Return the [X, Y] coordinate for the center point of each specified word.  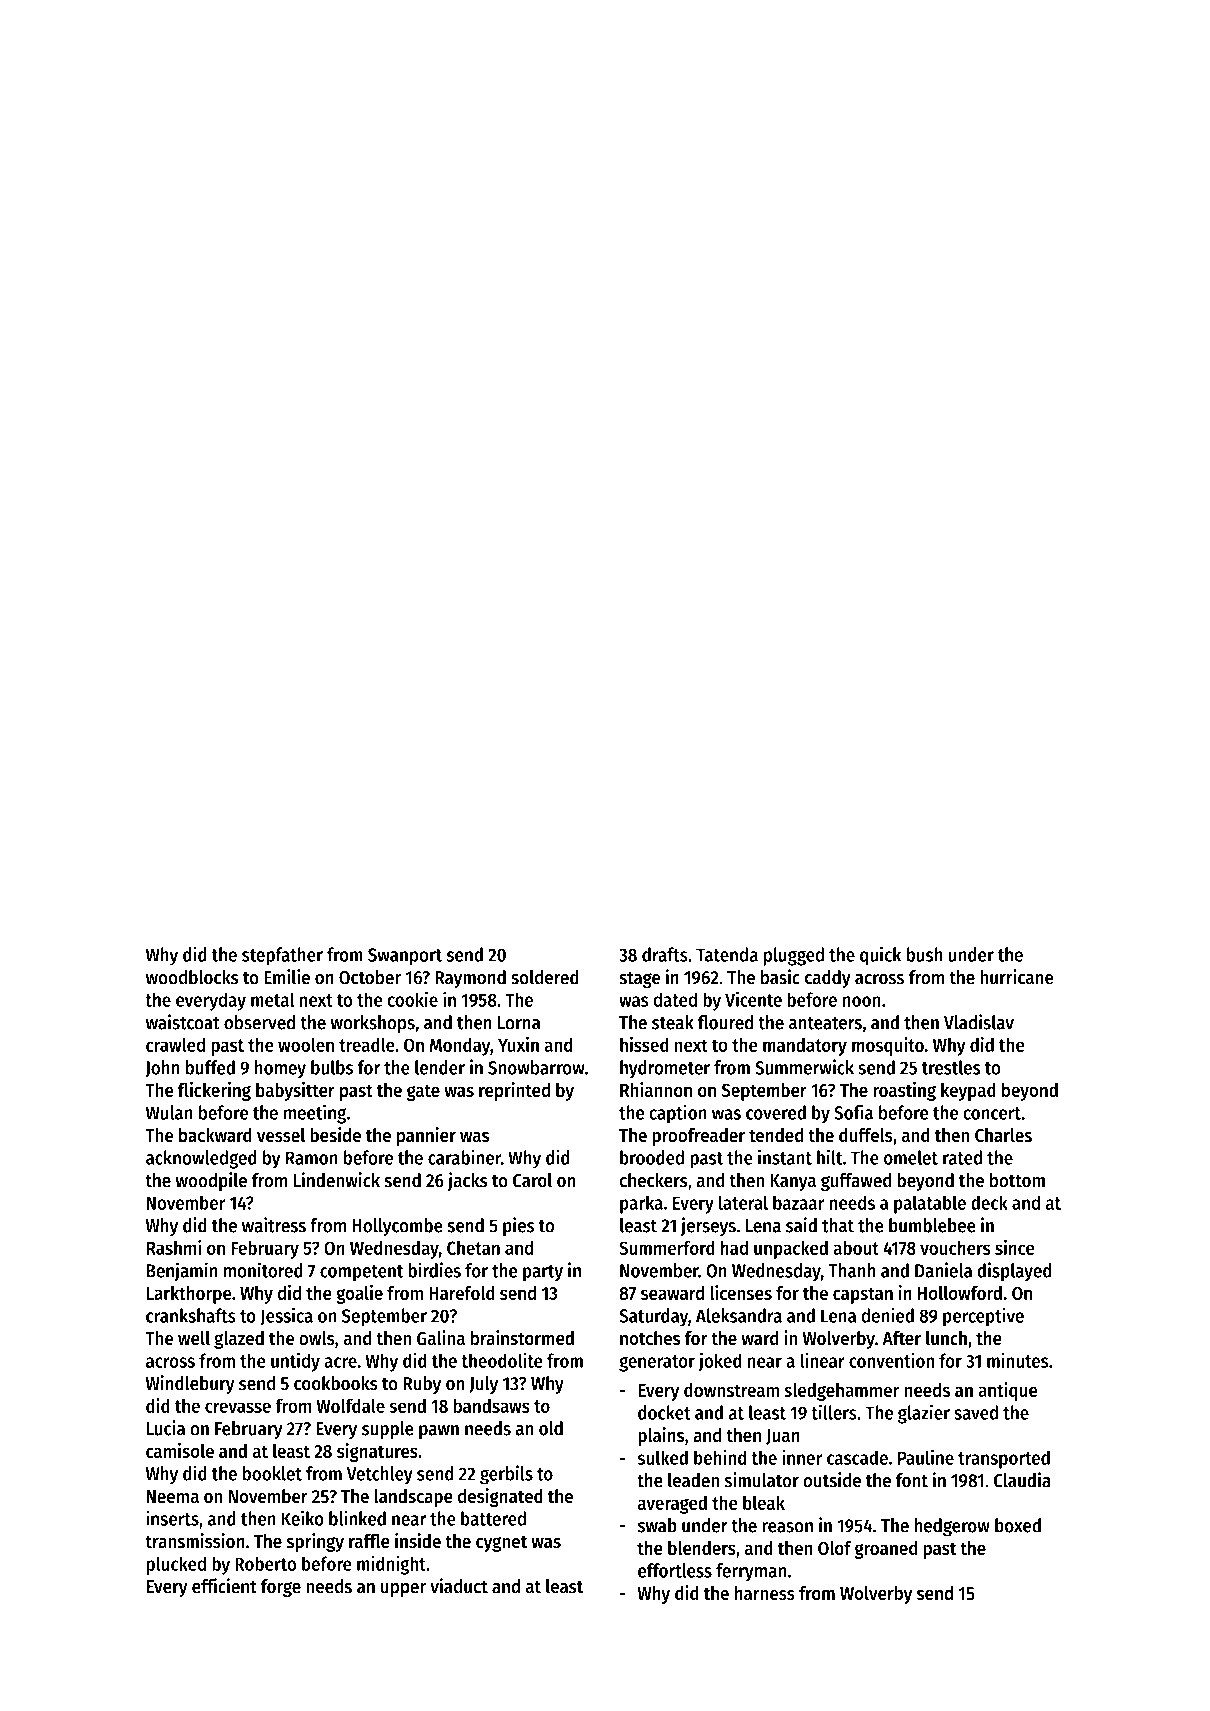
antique [1007, 1391]
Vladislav [979, 1022]
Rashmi [174, 1247]
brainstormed [522, 1338]
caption [678, 1114]
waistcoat [183, 1022]
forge [281, 1588]
